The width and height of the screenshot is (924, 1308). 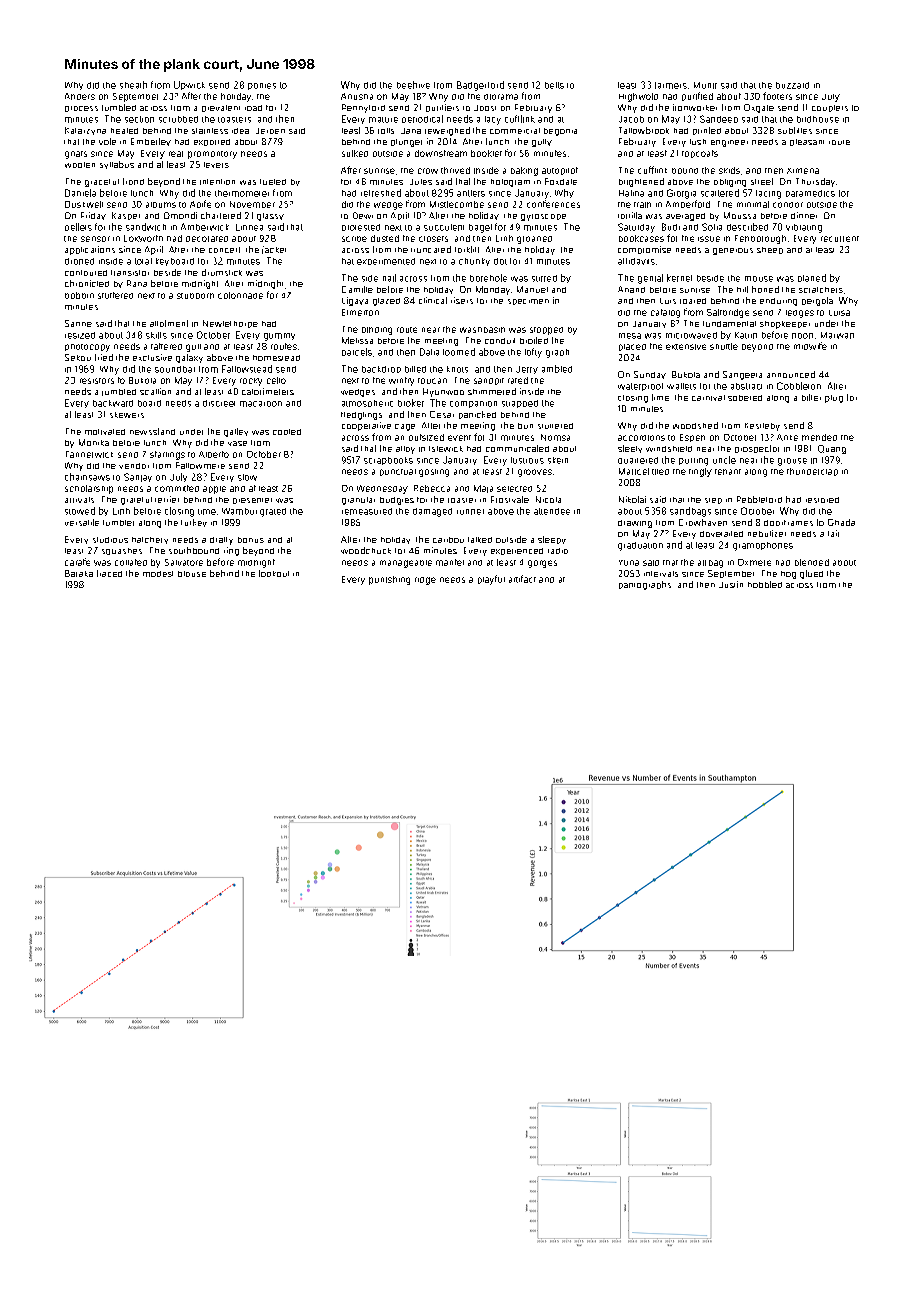 What do you see at coordinates (812, 278) in the screenshot?
I see `planed` at bounding box center [812, 278].
